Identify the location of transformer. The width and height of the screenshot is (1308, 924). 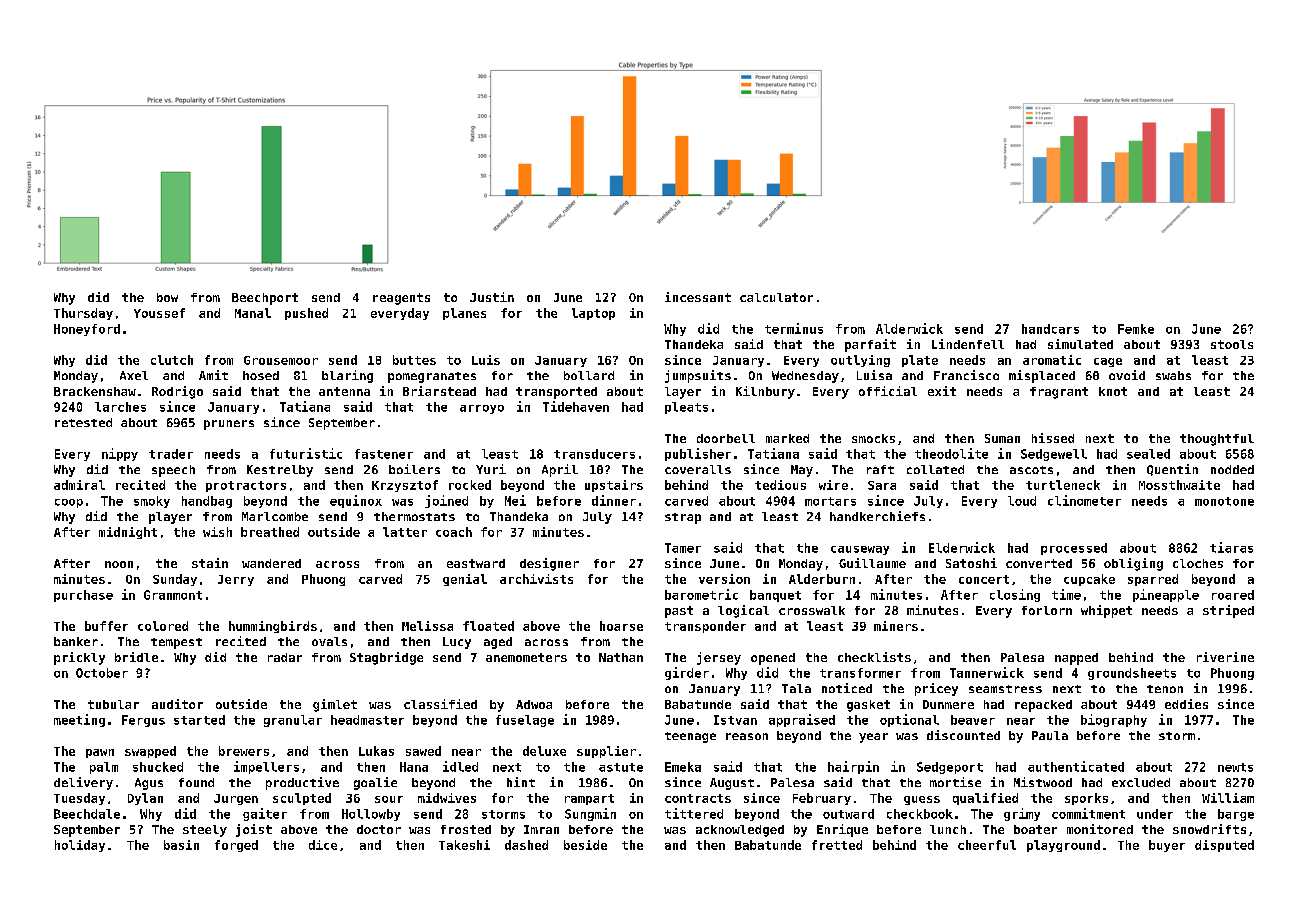
(860, 673).
